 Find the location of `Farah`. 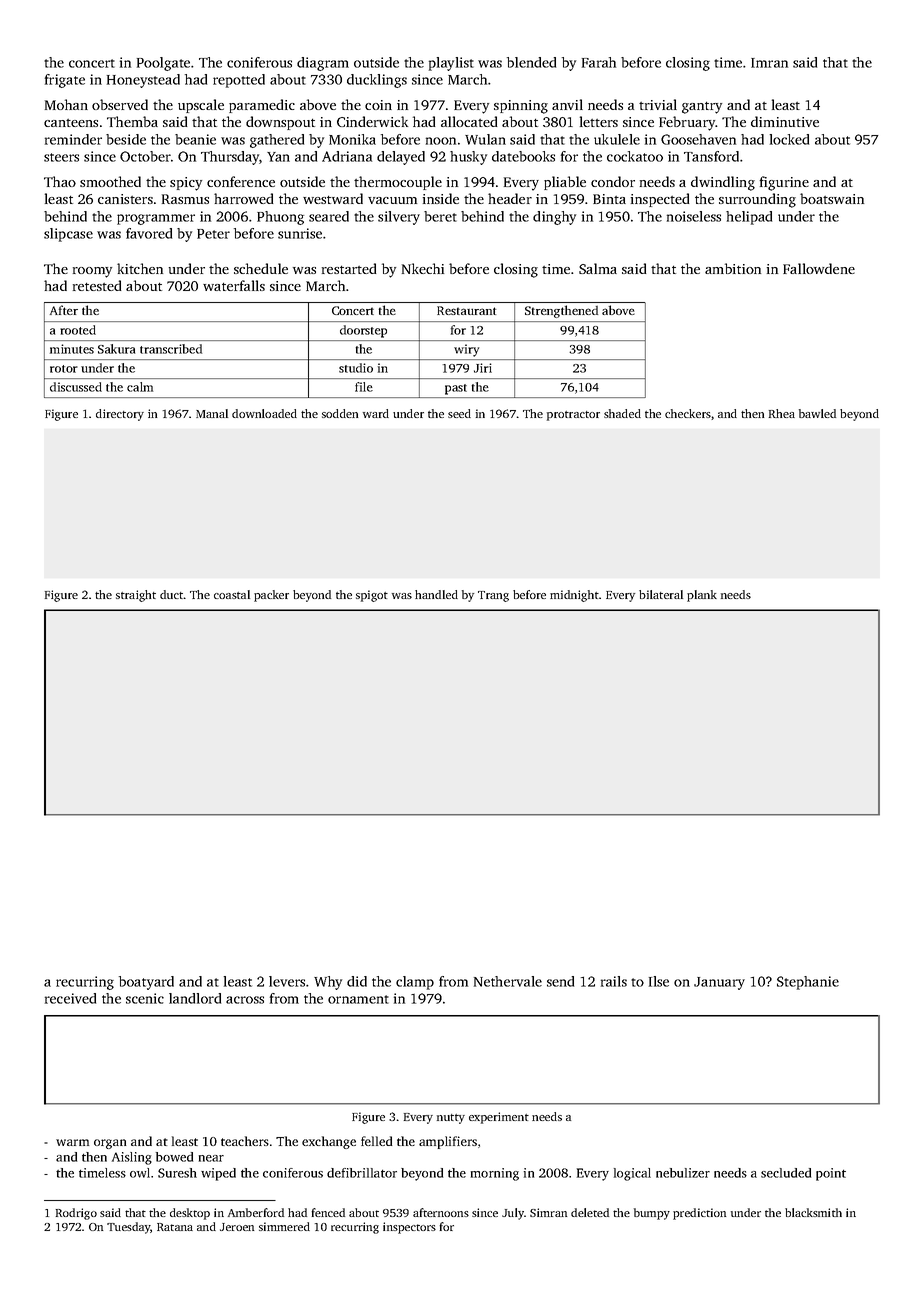

Farah is located at coordinates (599, 62).
